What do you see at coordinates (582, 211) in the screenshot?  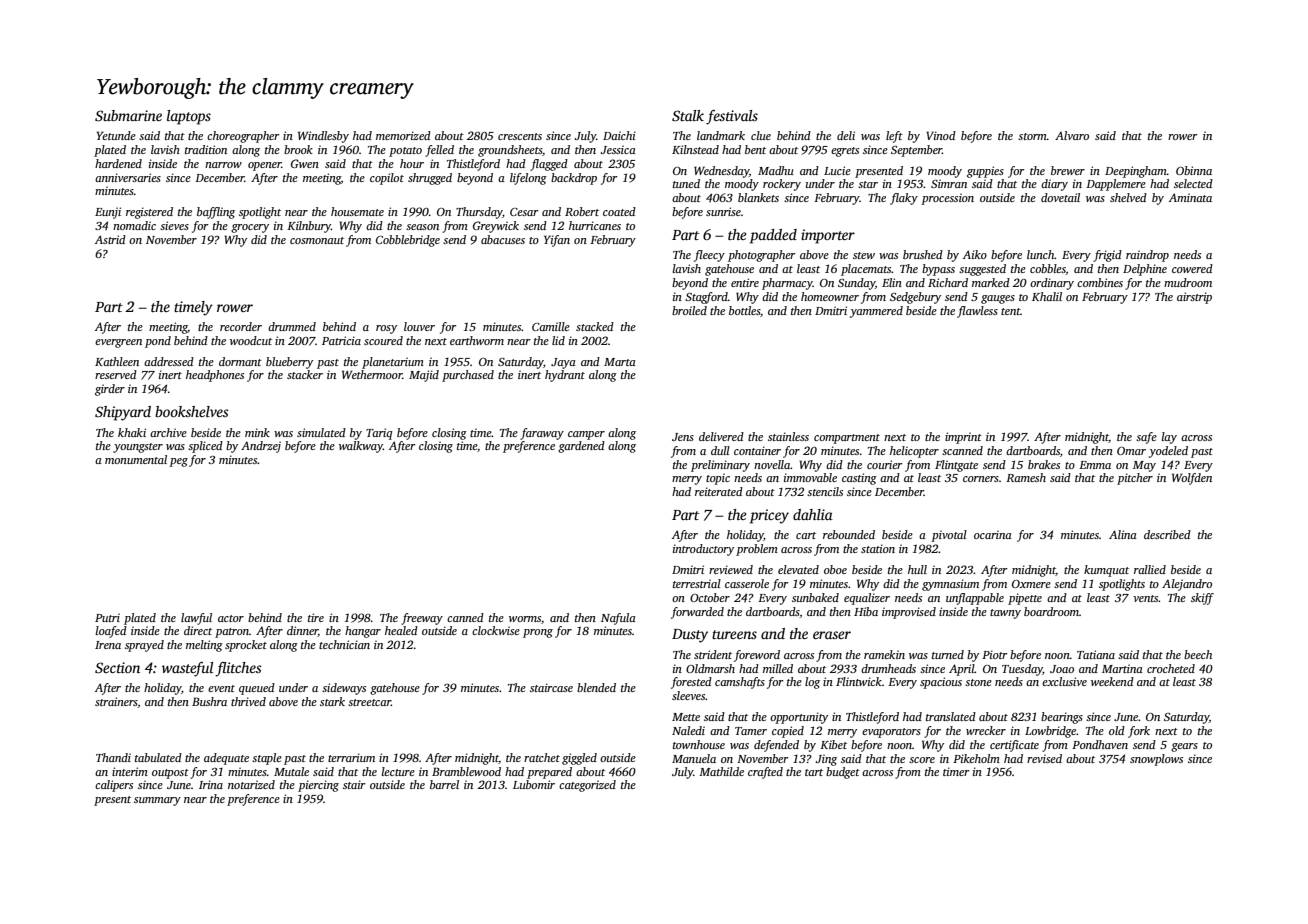 I see `Robert` at bounding box center [582, 211].
